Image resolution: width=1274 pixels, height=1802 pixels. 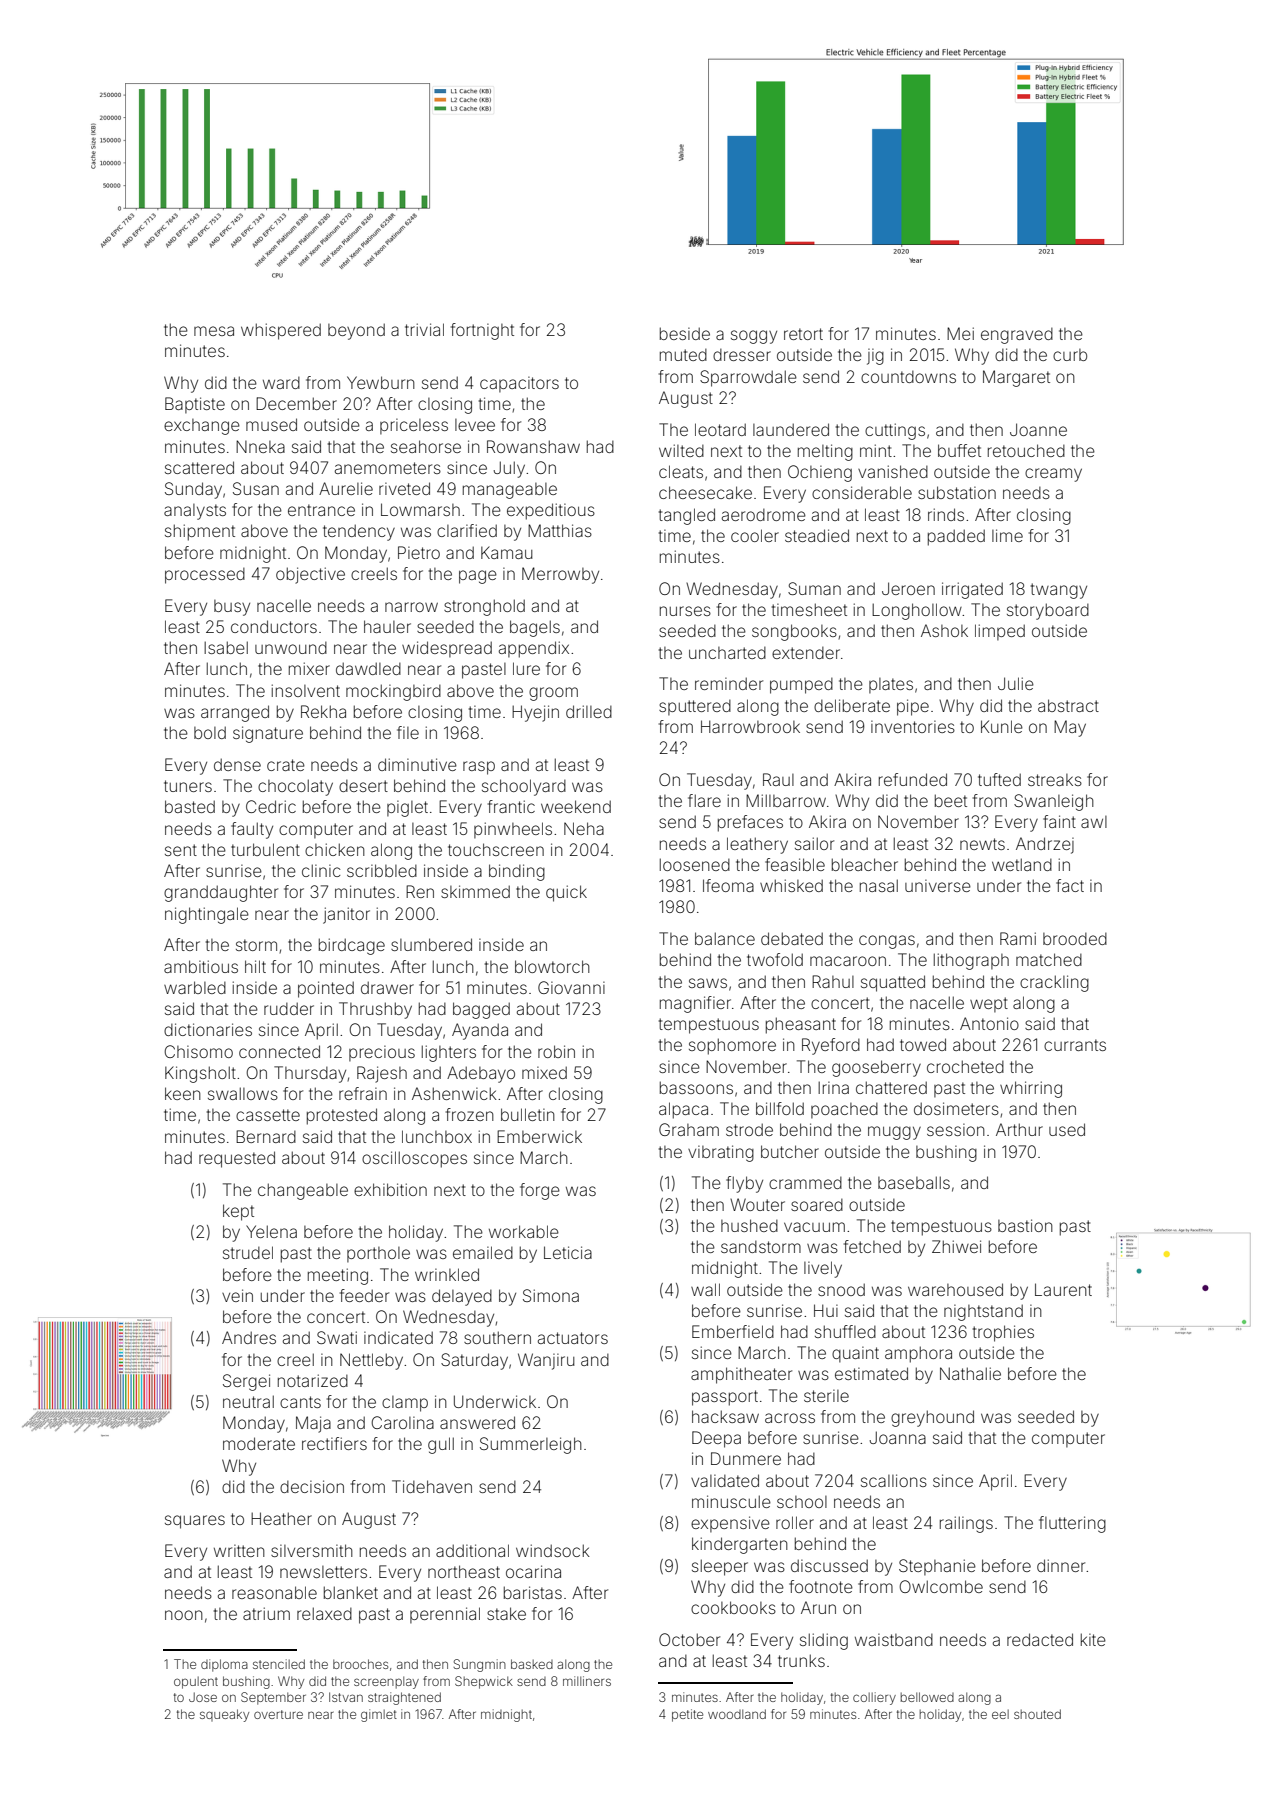 I want to click on curb, so click(x=1070, y=355).
